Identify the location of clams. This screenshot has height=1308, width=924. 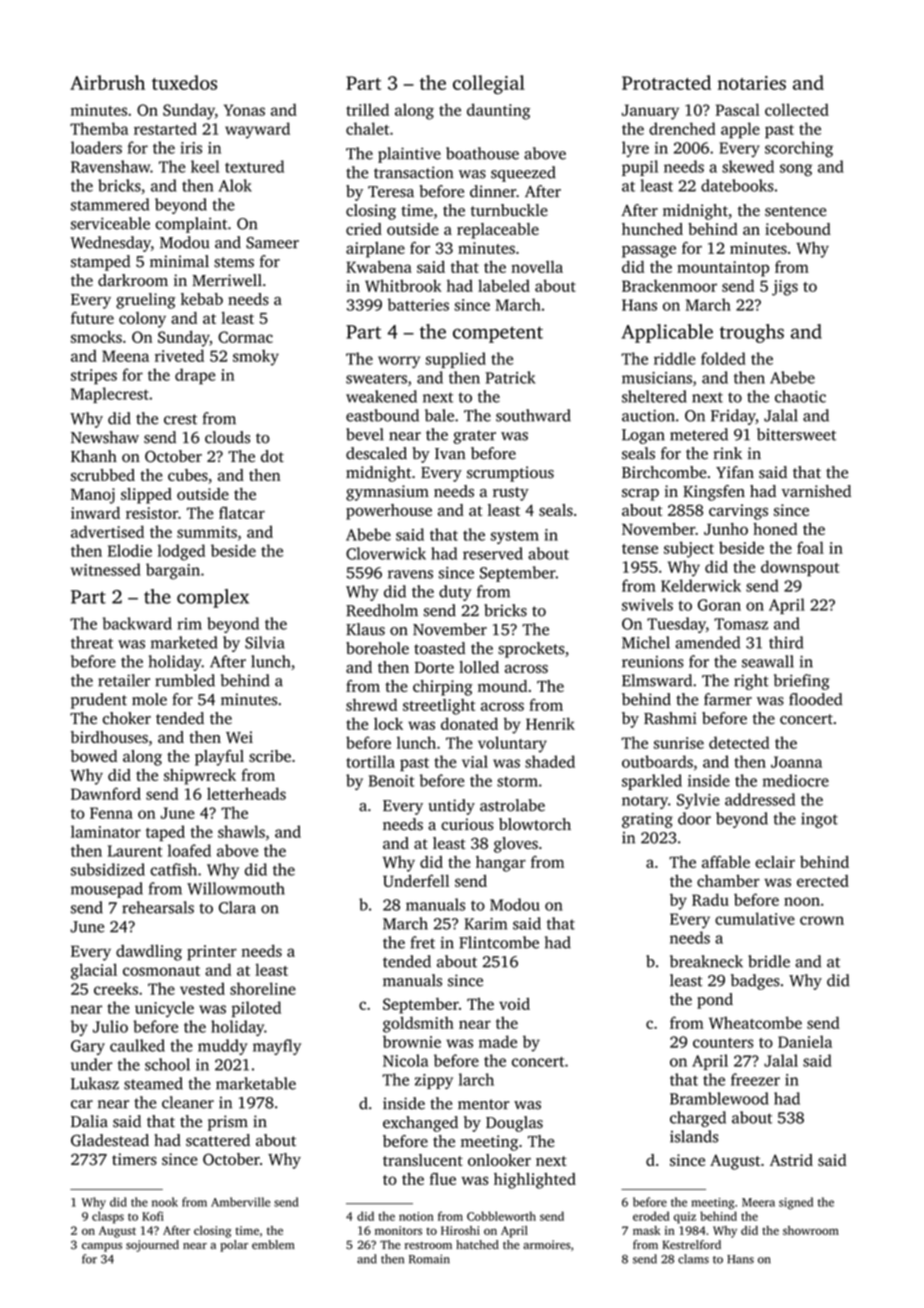
(693, 1259).
